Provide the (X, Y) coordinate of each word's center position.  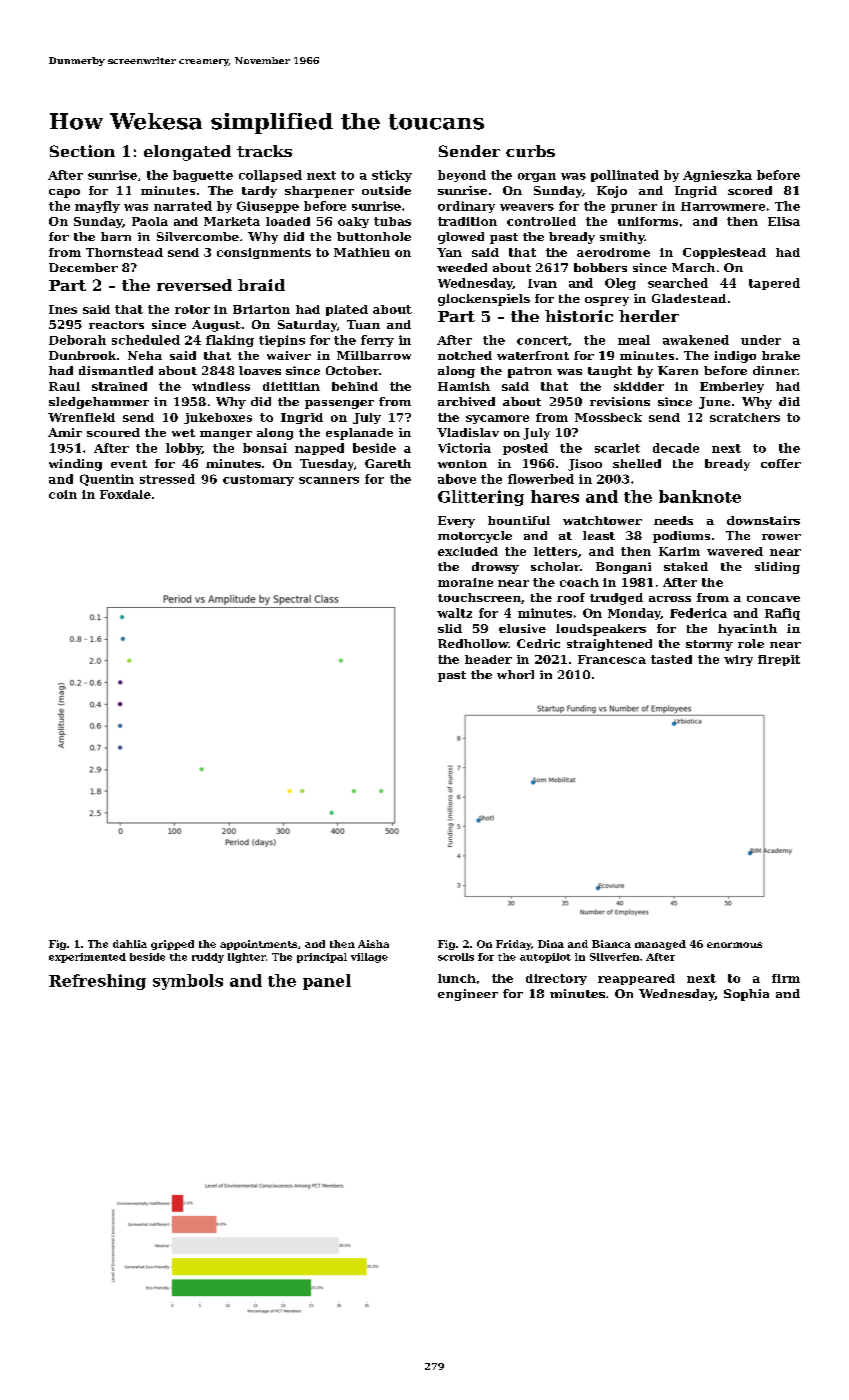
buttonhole (374, 236)
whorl (515, 674)
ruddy (208, 958)
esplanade (359, 434)
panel (327, 982)
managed (660, 945)
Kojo (612, 192)
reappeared (636, 979)
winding (75, 465)
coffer (781, 463)
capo (64, 193)
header (488, 659)
